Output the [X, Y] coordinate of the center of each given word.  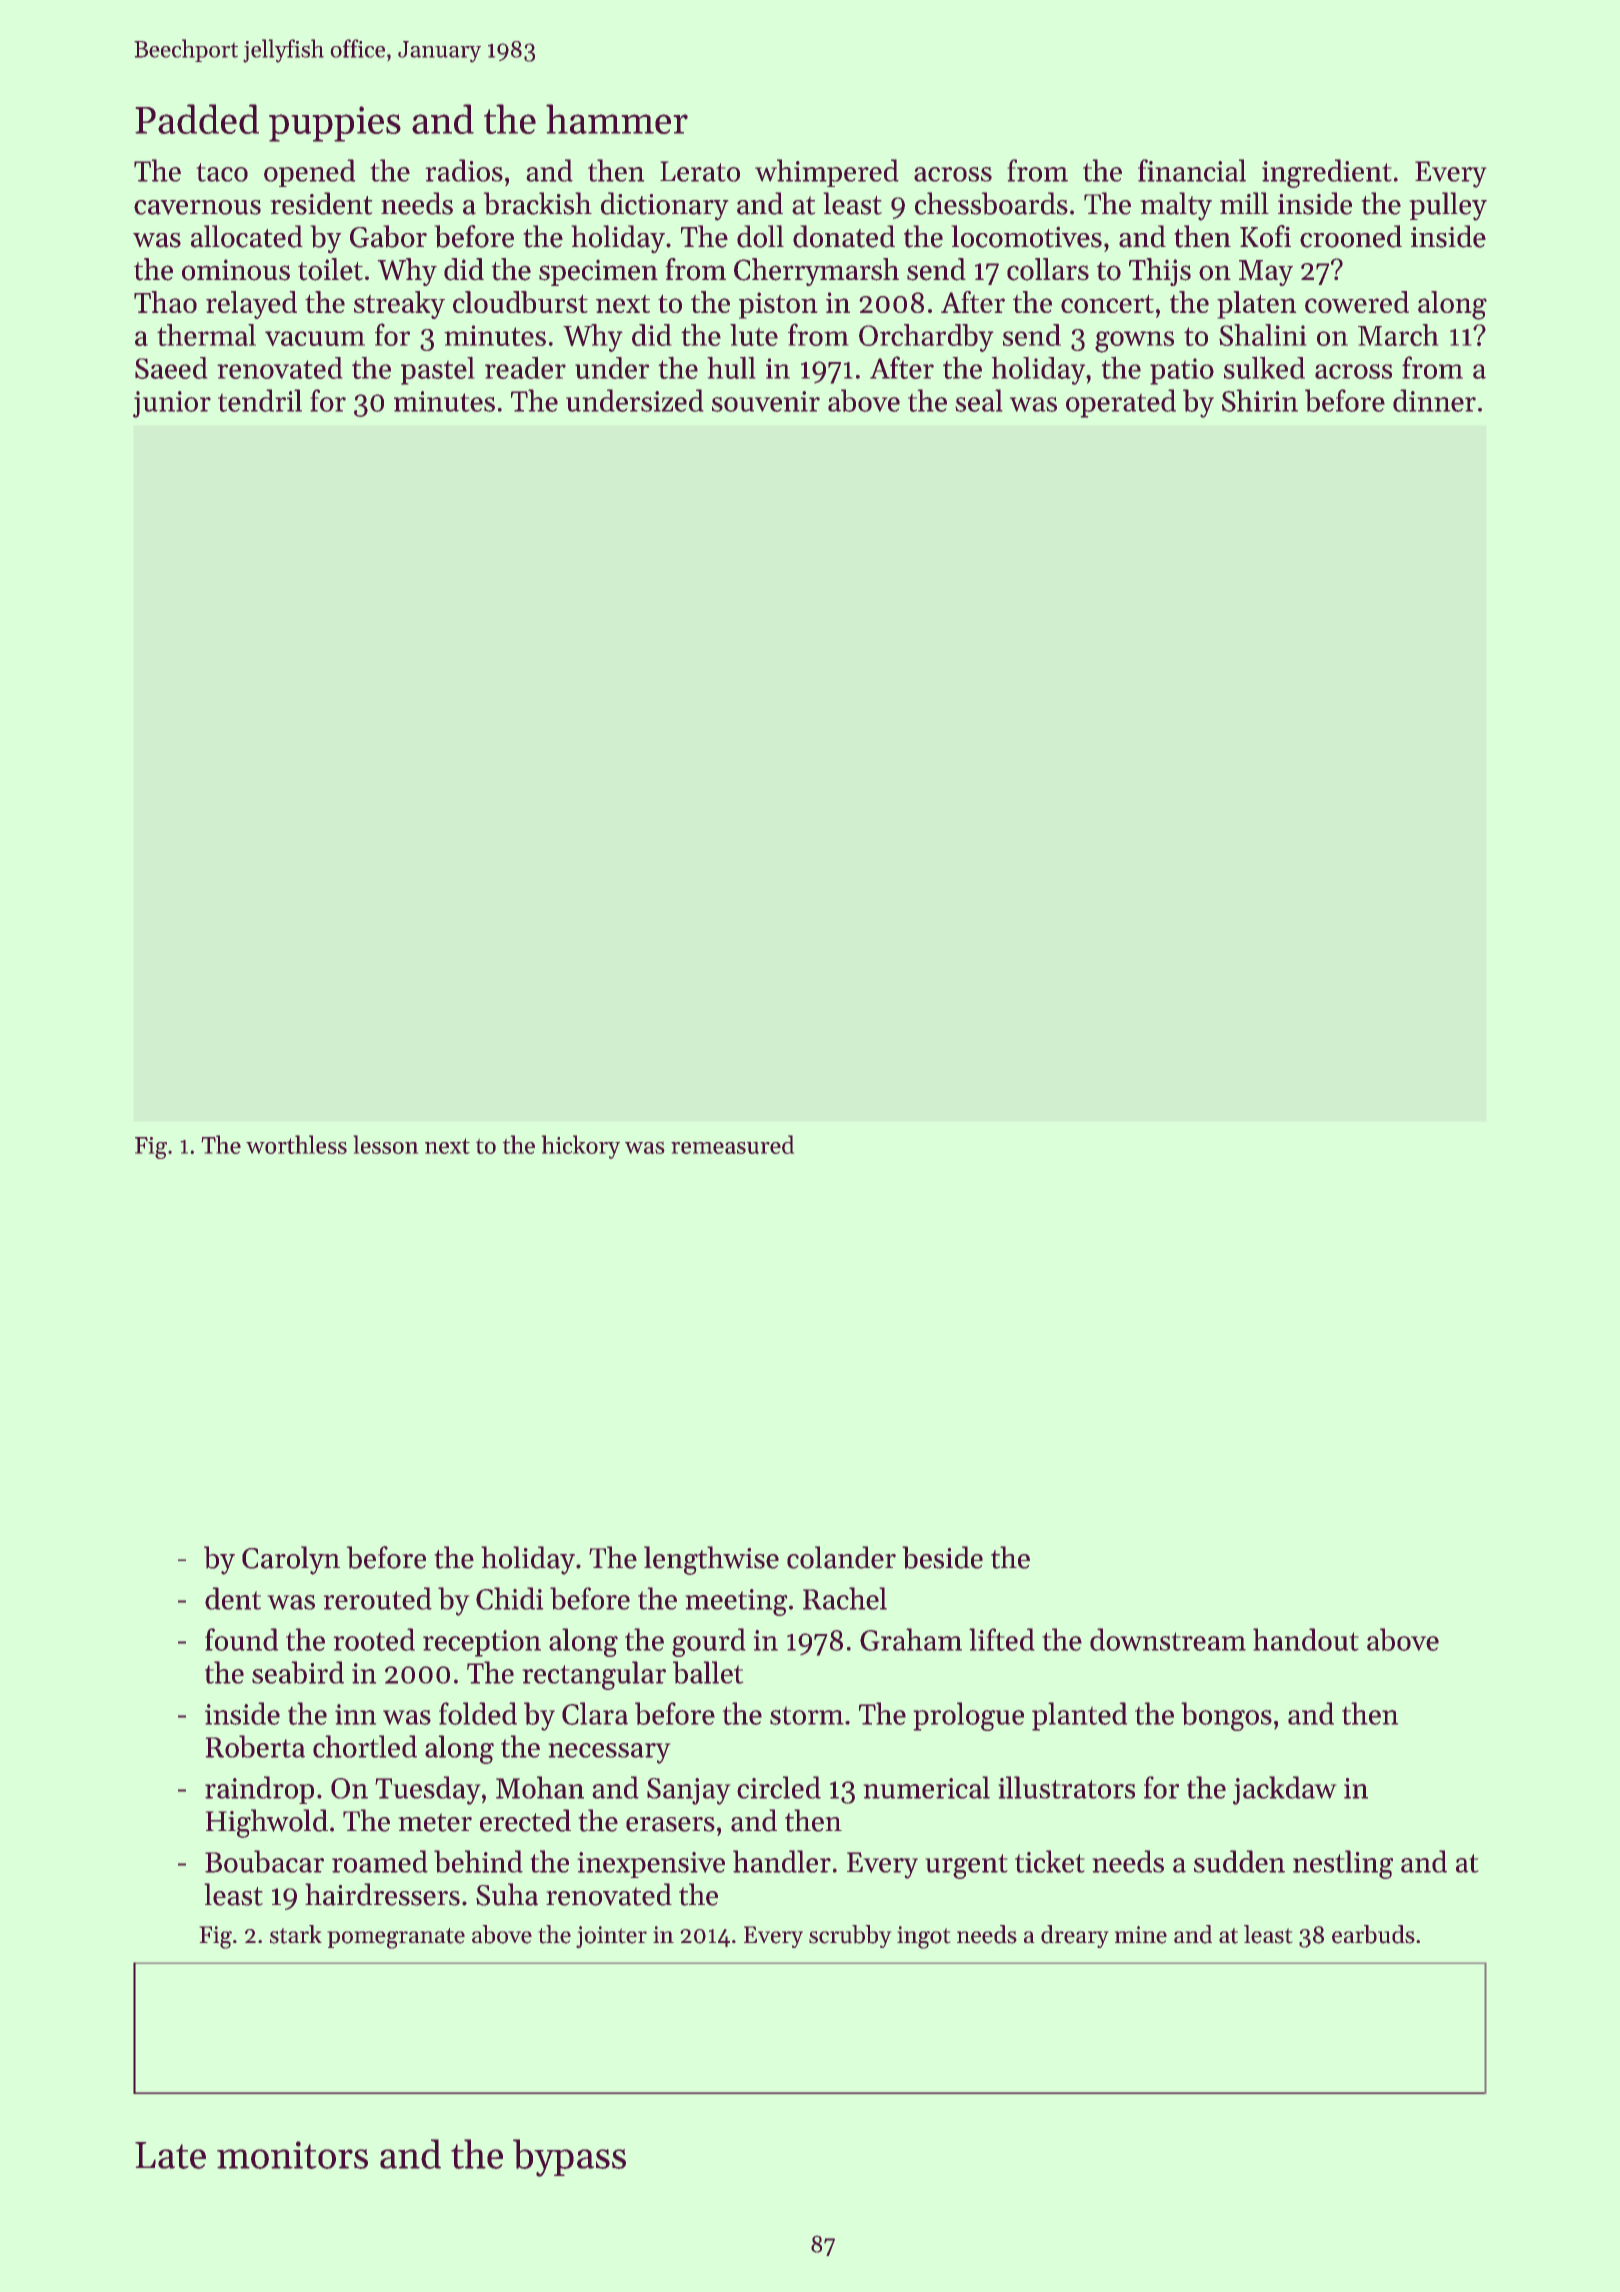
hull [731, 368]
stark [296, 1934]
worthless [296, 1144]
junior [172, 404]
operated [1121, 403]
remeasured [732, 1144]
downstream [1168, 1639]
